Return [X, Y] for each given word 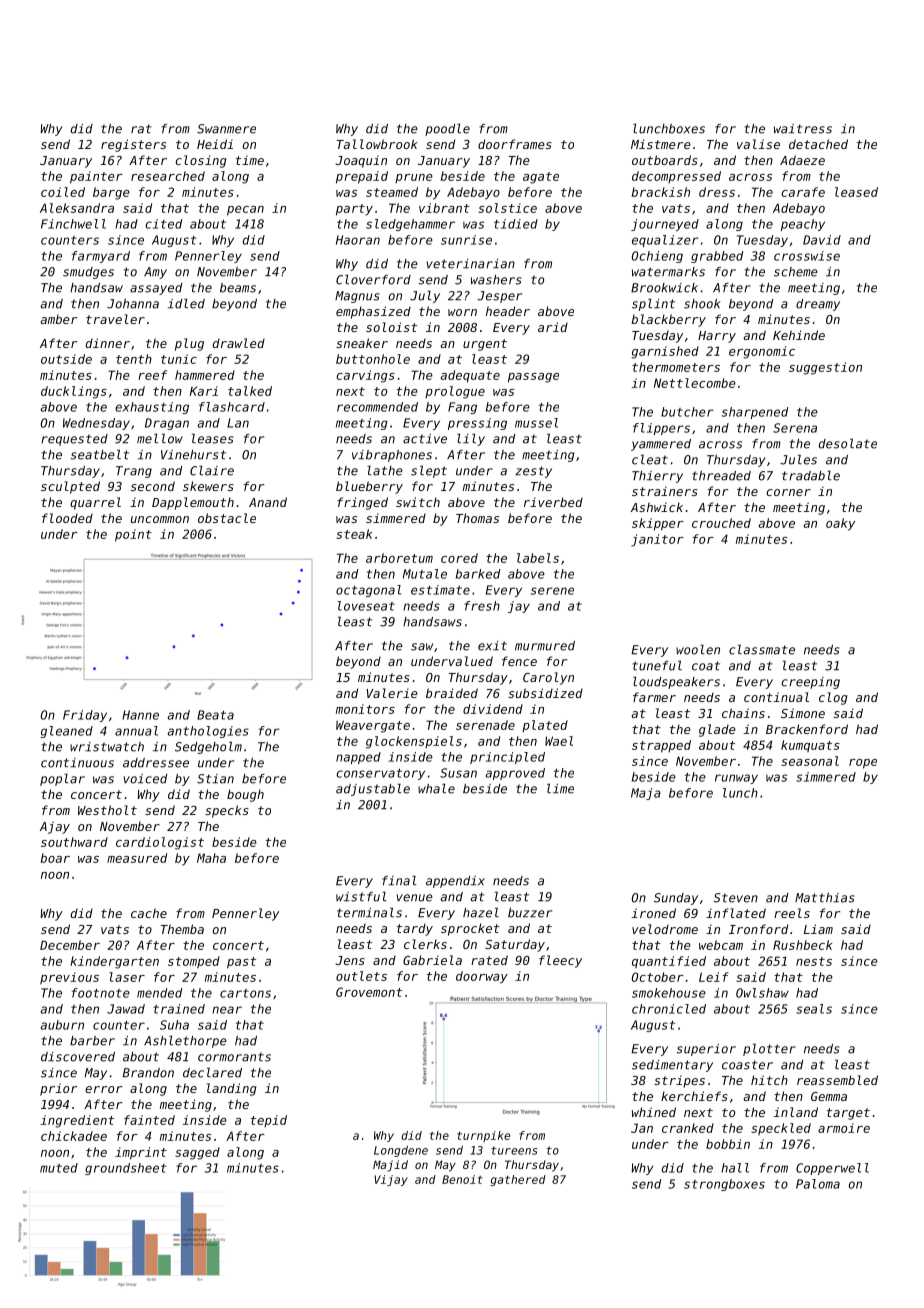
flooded [67, 518]
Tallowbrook [377, 144]
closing [201, 161]
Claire [212, 470]
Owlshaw [762, 993]
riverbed [553, 502]
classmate [762, 649]
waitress [803, 129]
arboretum [399, 558]
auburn [62, 1025]
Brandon [148, 1073]
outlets [361, 976]
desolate [848, 443]
